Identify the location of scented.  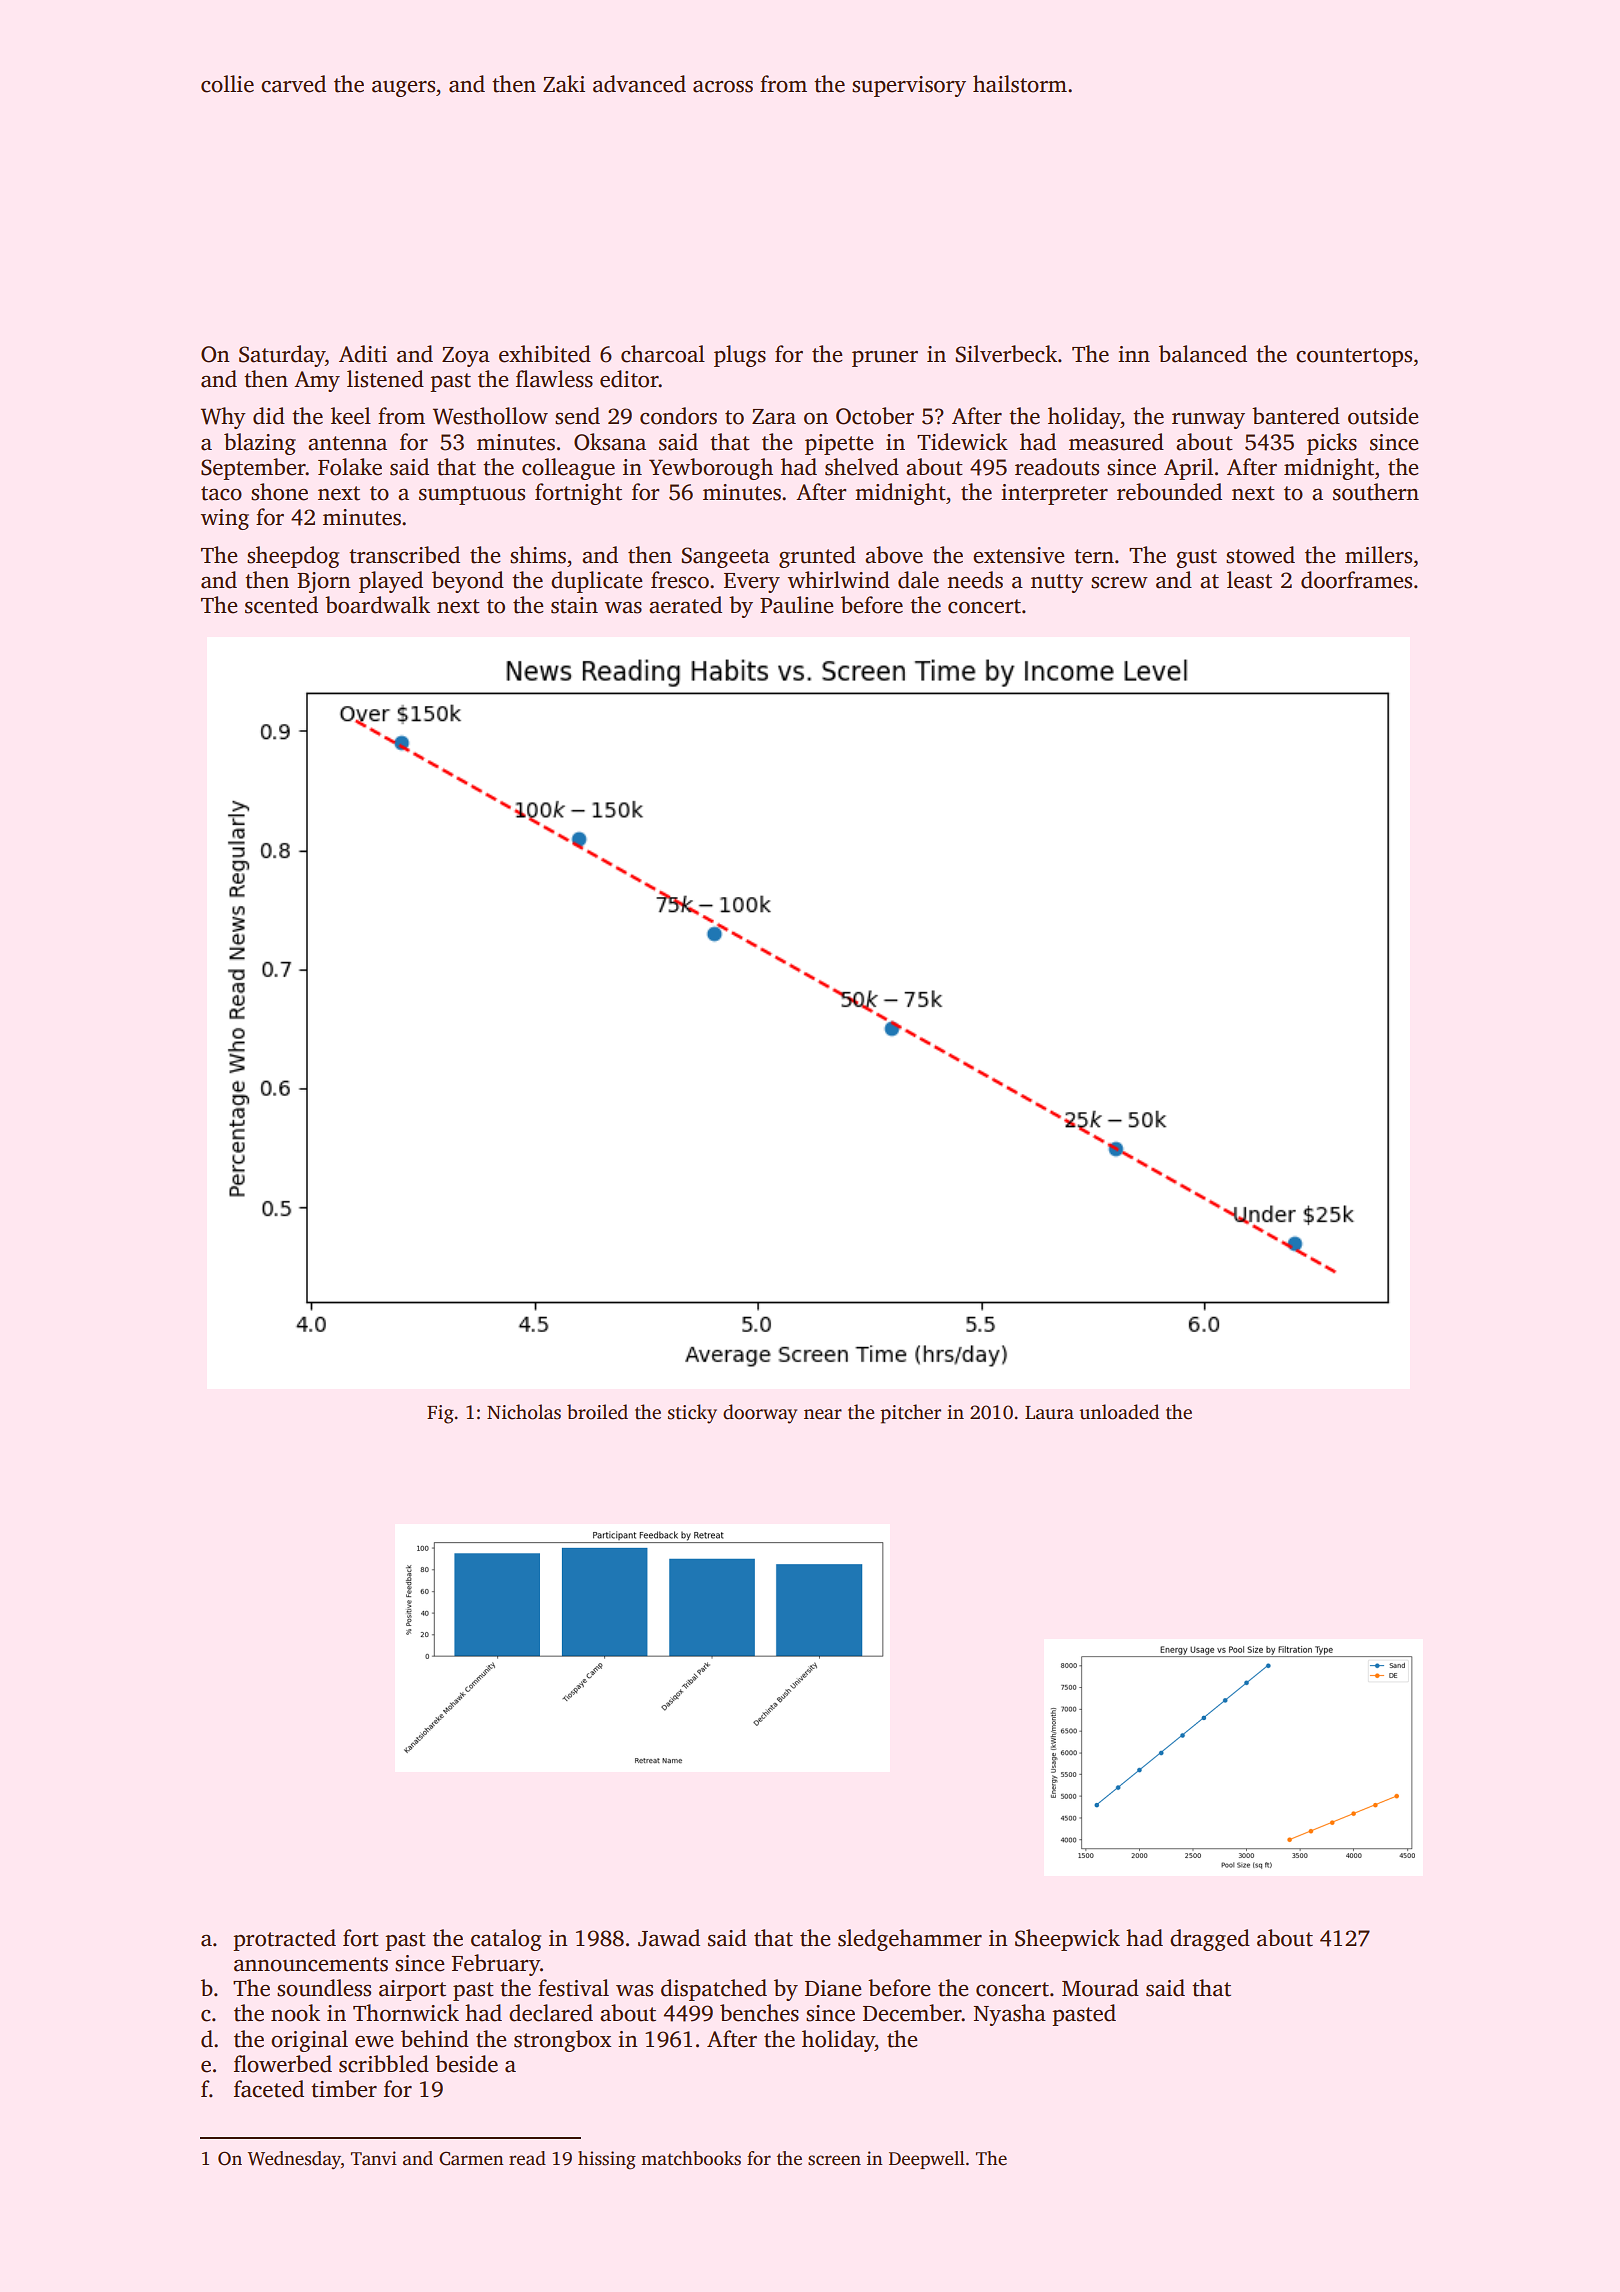
(281, 605).
